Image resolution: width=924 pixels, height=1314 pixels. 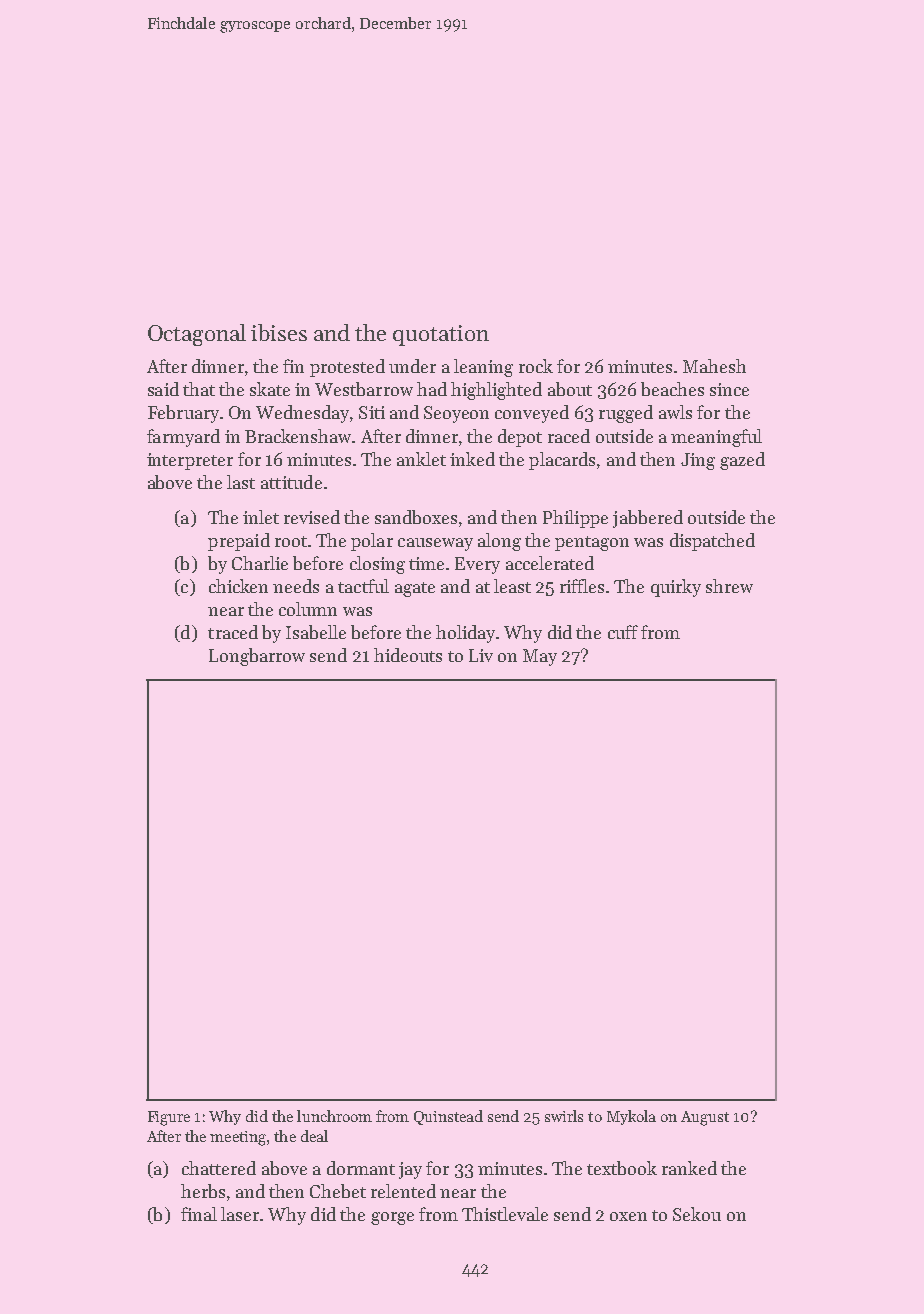 I want to click on last, so click(x=241, y=482).
